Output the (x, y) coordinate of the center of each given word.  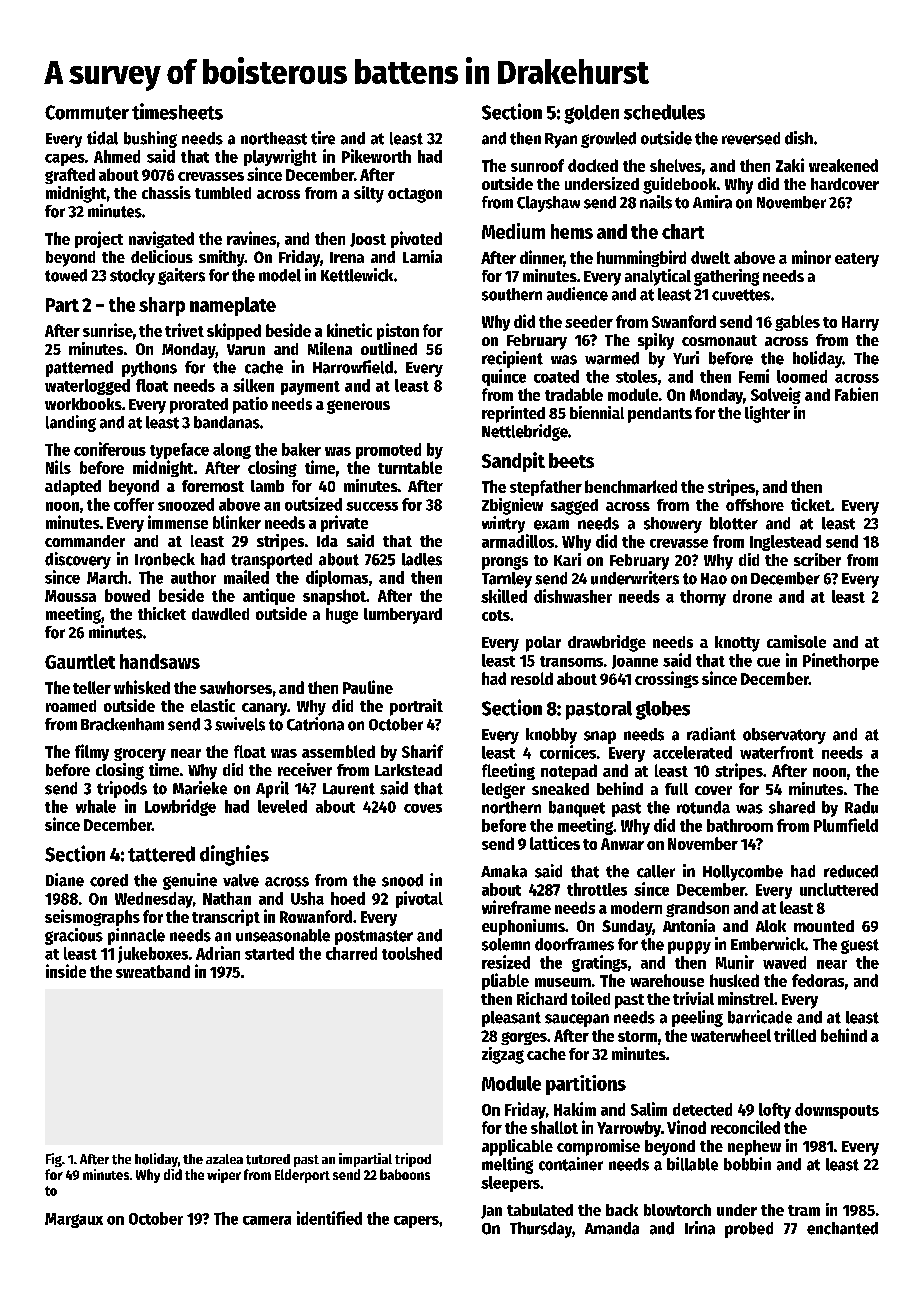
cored (109, 880)
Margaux (74, 1220)
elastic (213, 705)
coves (423, 808)
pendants (660, 415)
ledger (503, 791)
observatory (784, 736)
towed (66, 275)
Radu (861, 807)
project (99, 239)
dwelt (710, 257)
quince (504, 377)
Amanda (612, 1228)
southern (512, 294)
